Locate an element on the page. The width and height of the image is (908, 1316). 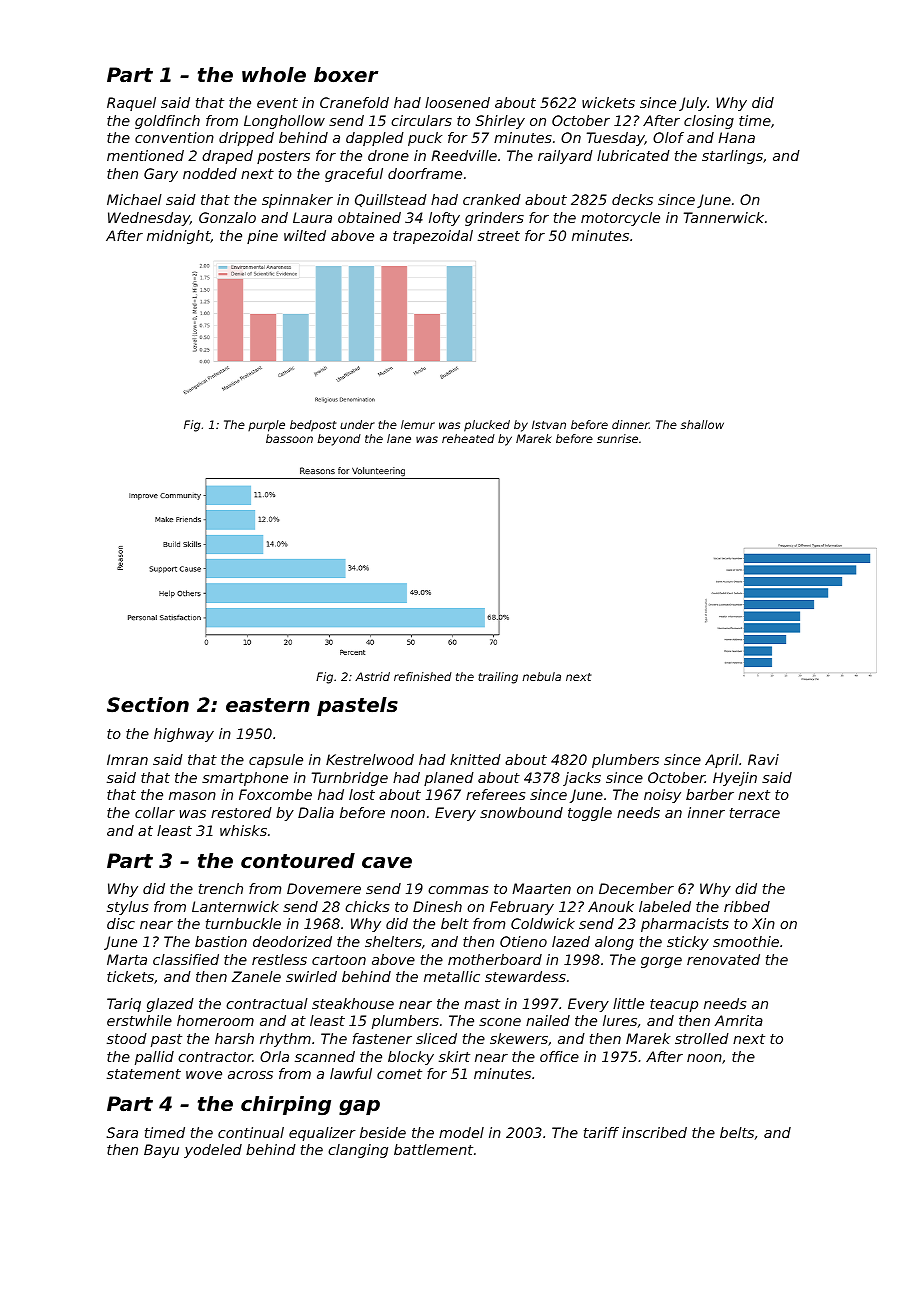
classified is located at coordinates (186, 959).
